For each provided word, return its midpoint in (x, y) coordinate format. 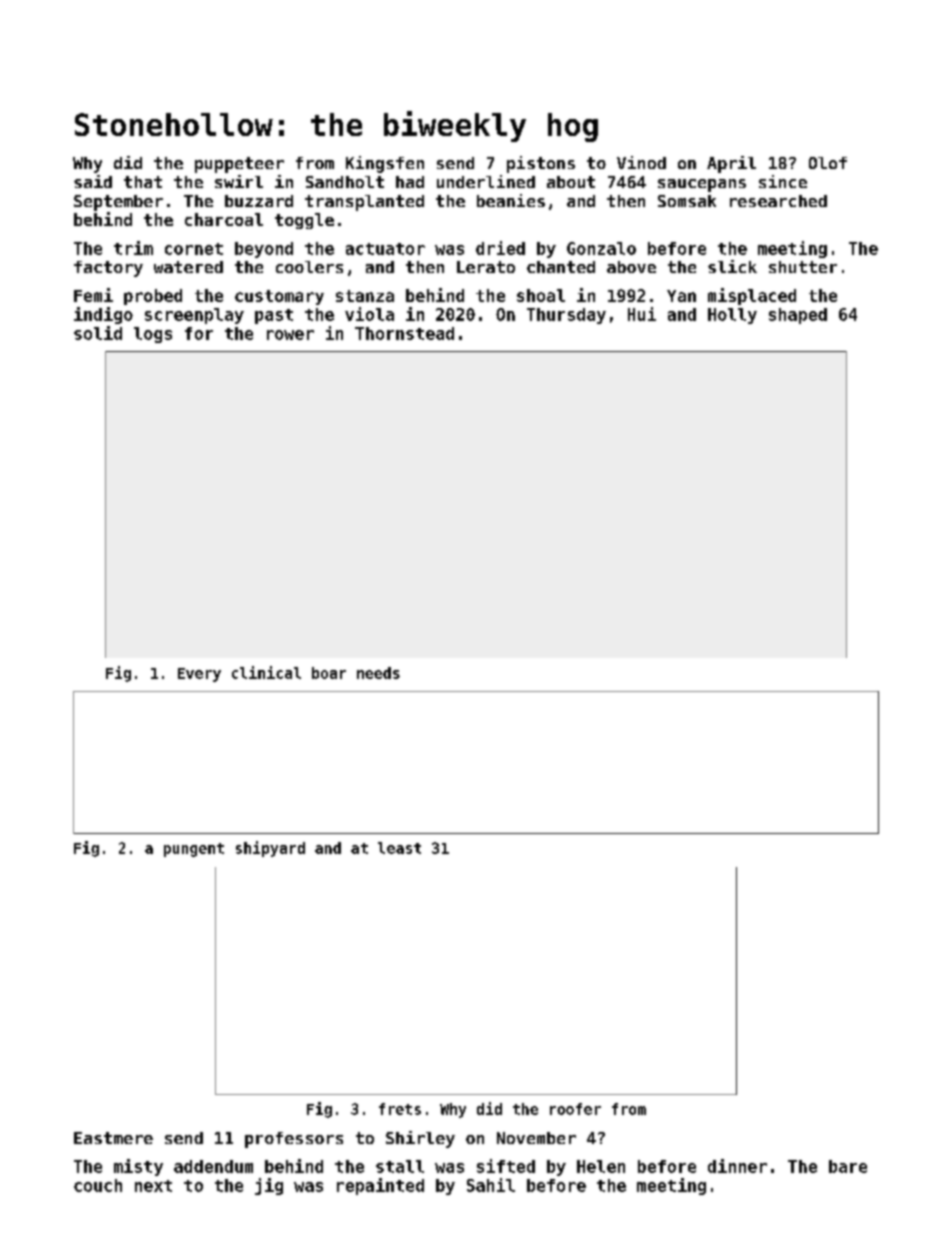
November (536, 1138)
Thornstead (404, 333)
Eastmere (113, 1138)
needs (378, 673)
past (274, 316)
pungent (194, 850)
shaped (798, 316)
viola (369, 314)
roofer (575, 1109)
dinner (737, 1166)
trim (133, 248)
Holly (732, 316)
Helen (601, 1166)
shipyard (270, 849)
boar (329, 673)
